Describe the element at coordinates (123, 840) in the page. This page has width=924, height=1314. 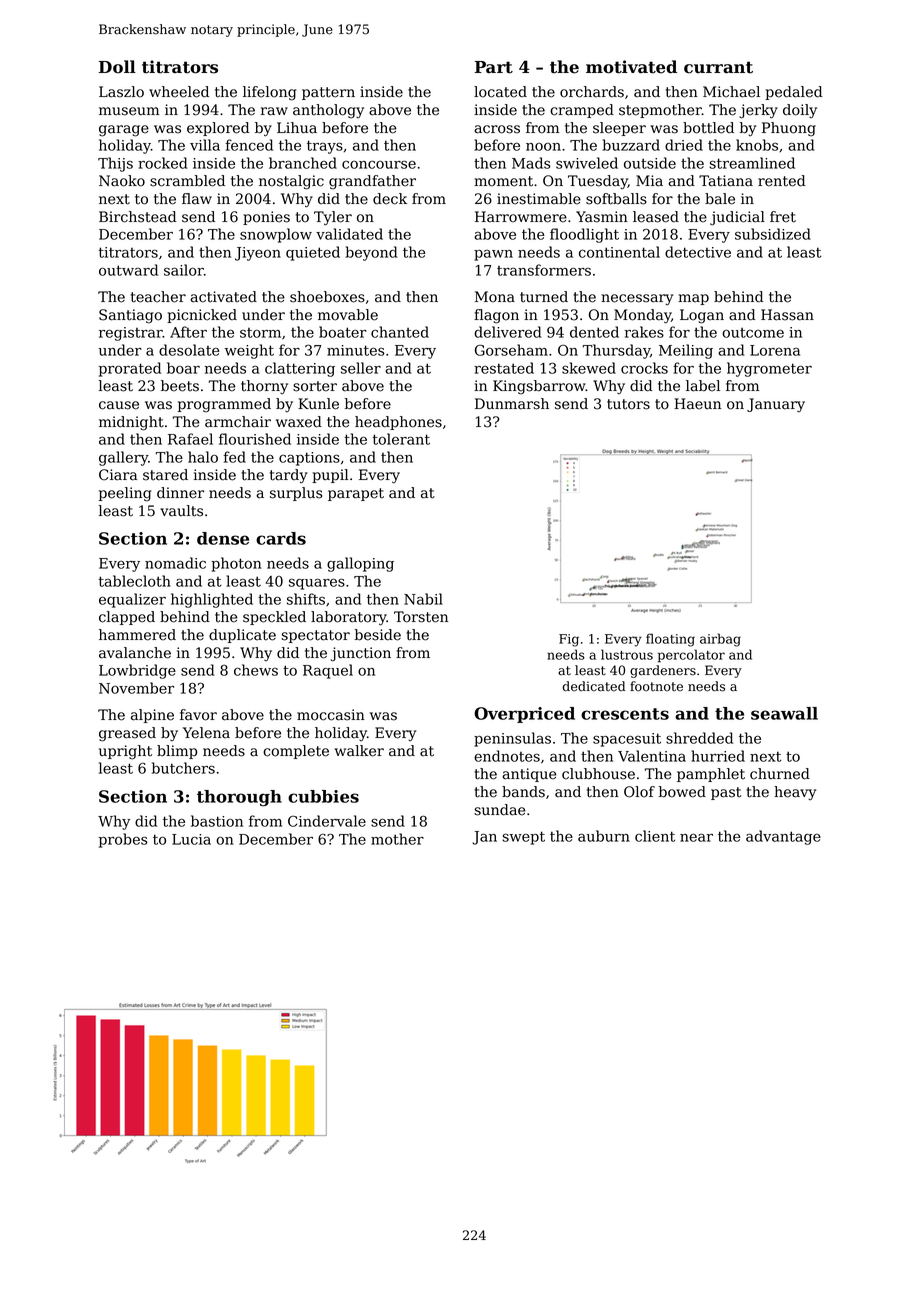
I see `probes` at that location.
